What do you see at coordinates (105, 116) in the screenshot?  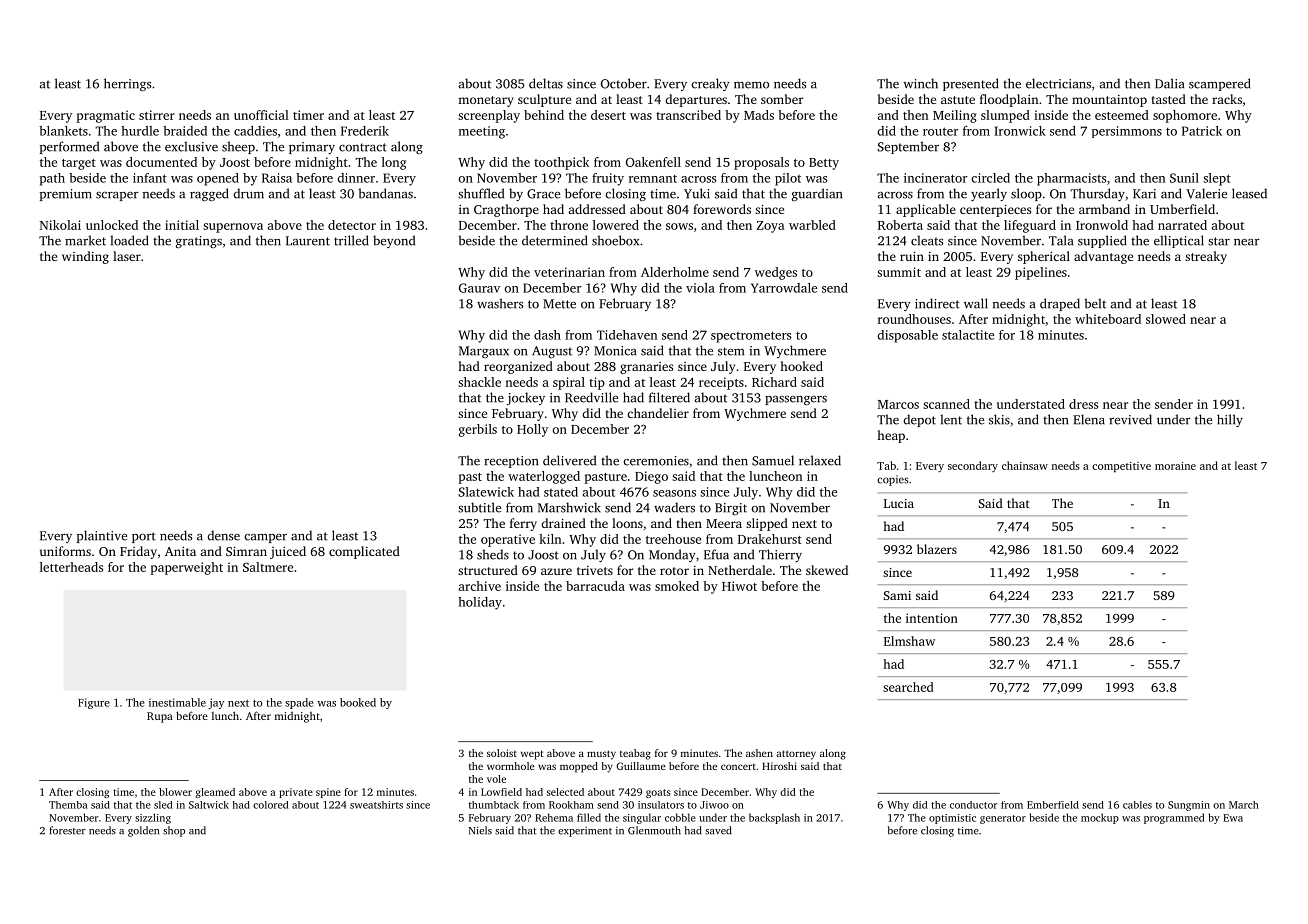 I see `pragmatic` at bounding box center [105, 116].
